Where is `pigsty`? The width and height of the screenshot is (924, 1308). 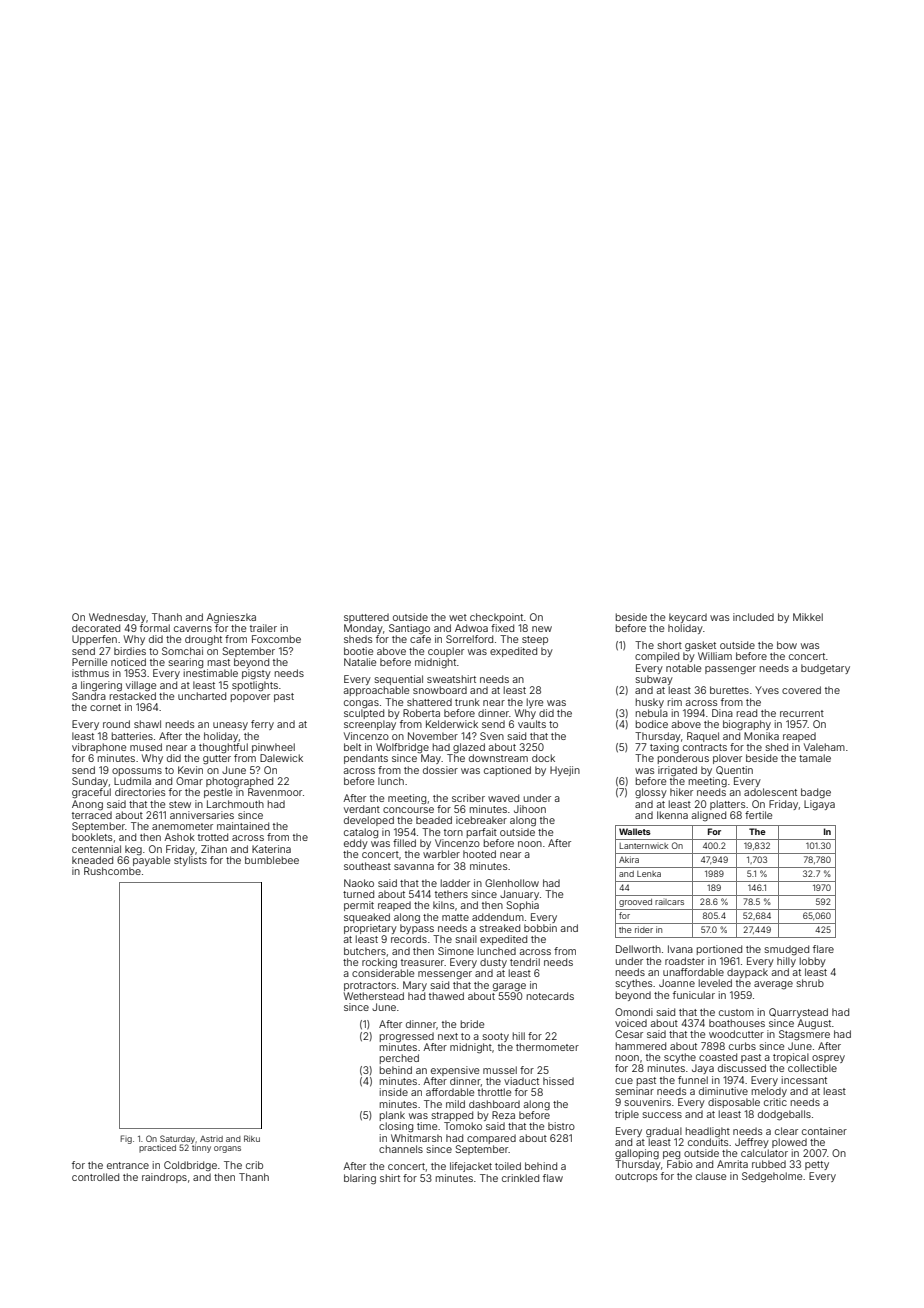 pigsty is located at coordinates (256, 674).
